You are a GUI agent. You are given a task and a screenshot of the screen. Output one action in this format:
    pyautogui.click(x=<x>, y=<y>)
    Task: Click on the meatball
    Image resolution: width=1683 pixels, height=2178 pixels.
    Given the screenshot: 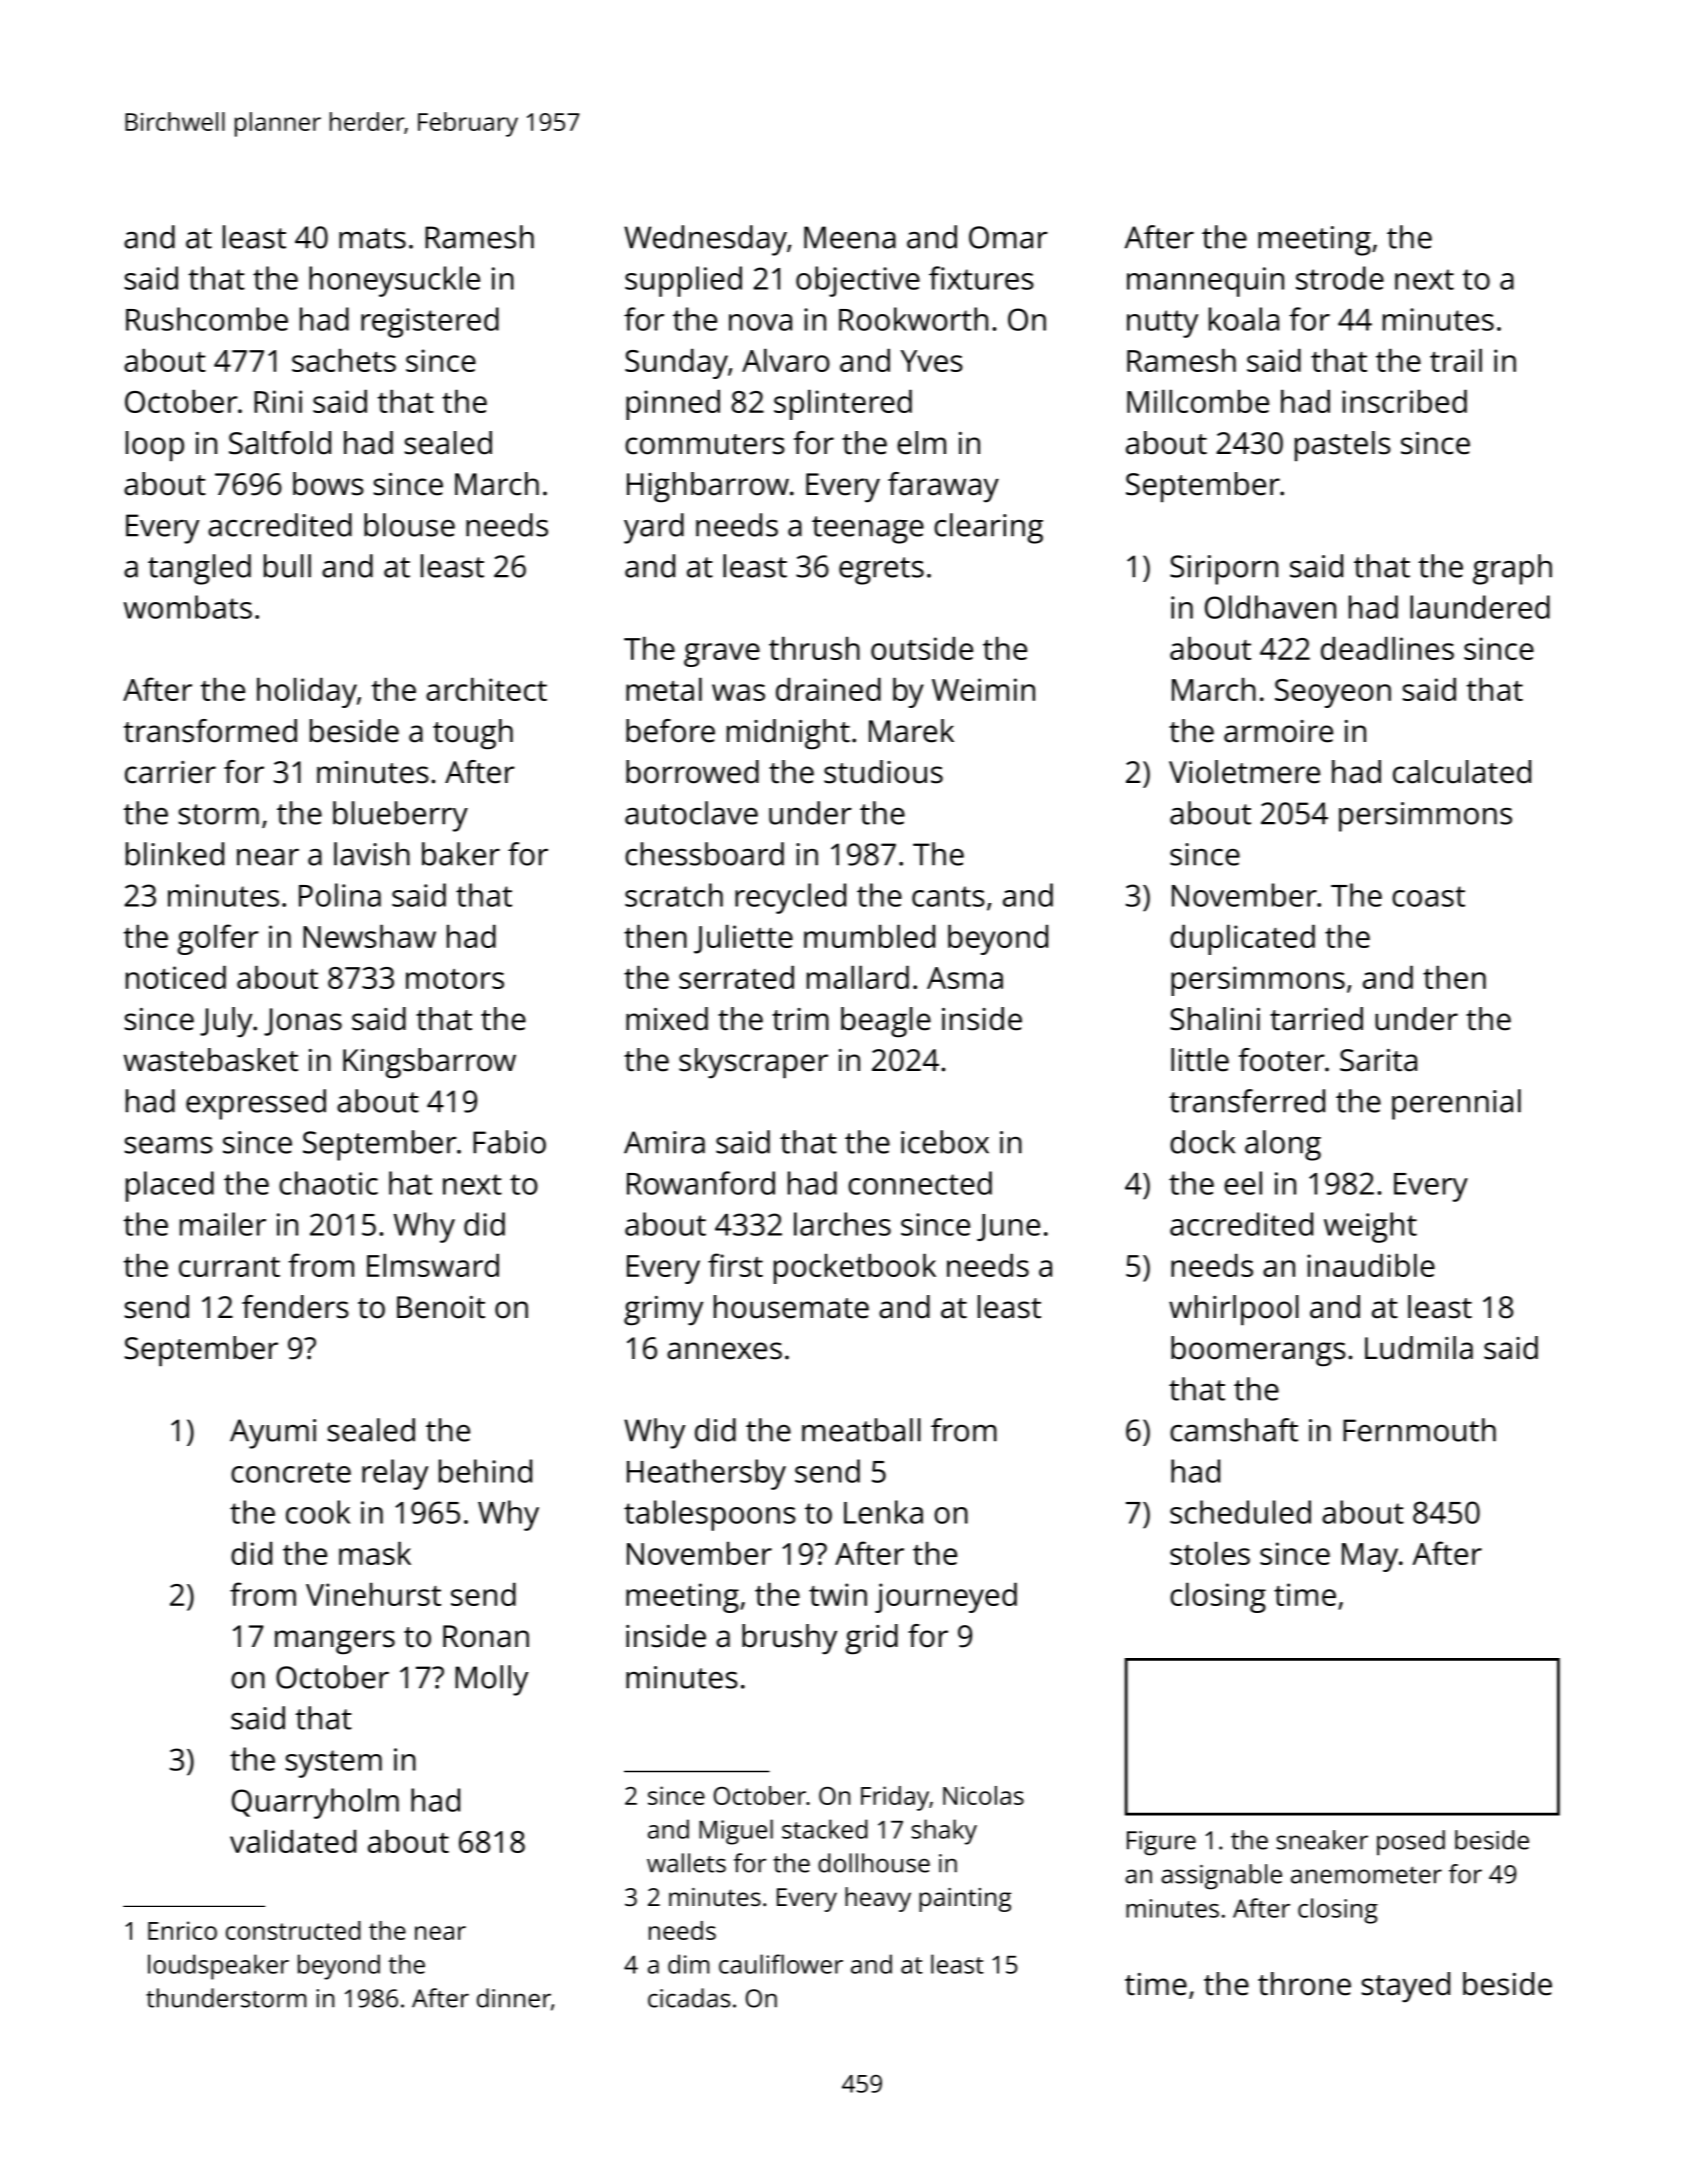 What is the action you would take?
    pyautogui.click(x=861, y=1430)
